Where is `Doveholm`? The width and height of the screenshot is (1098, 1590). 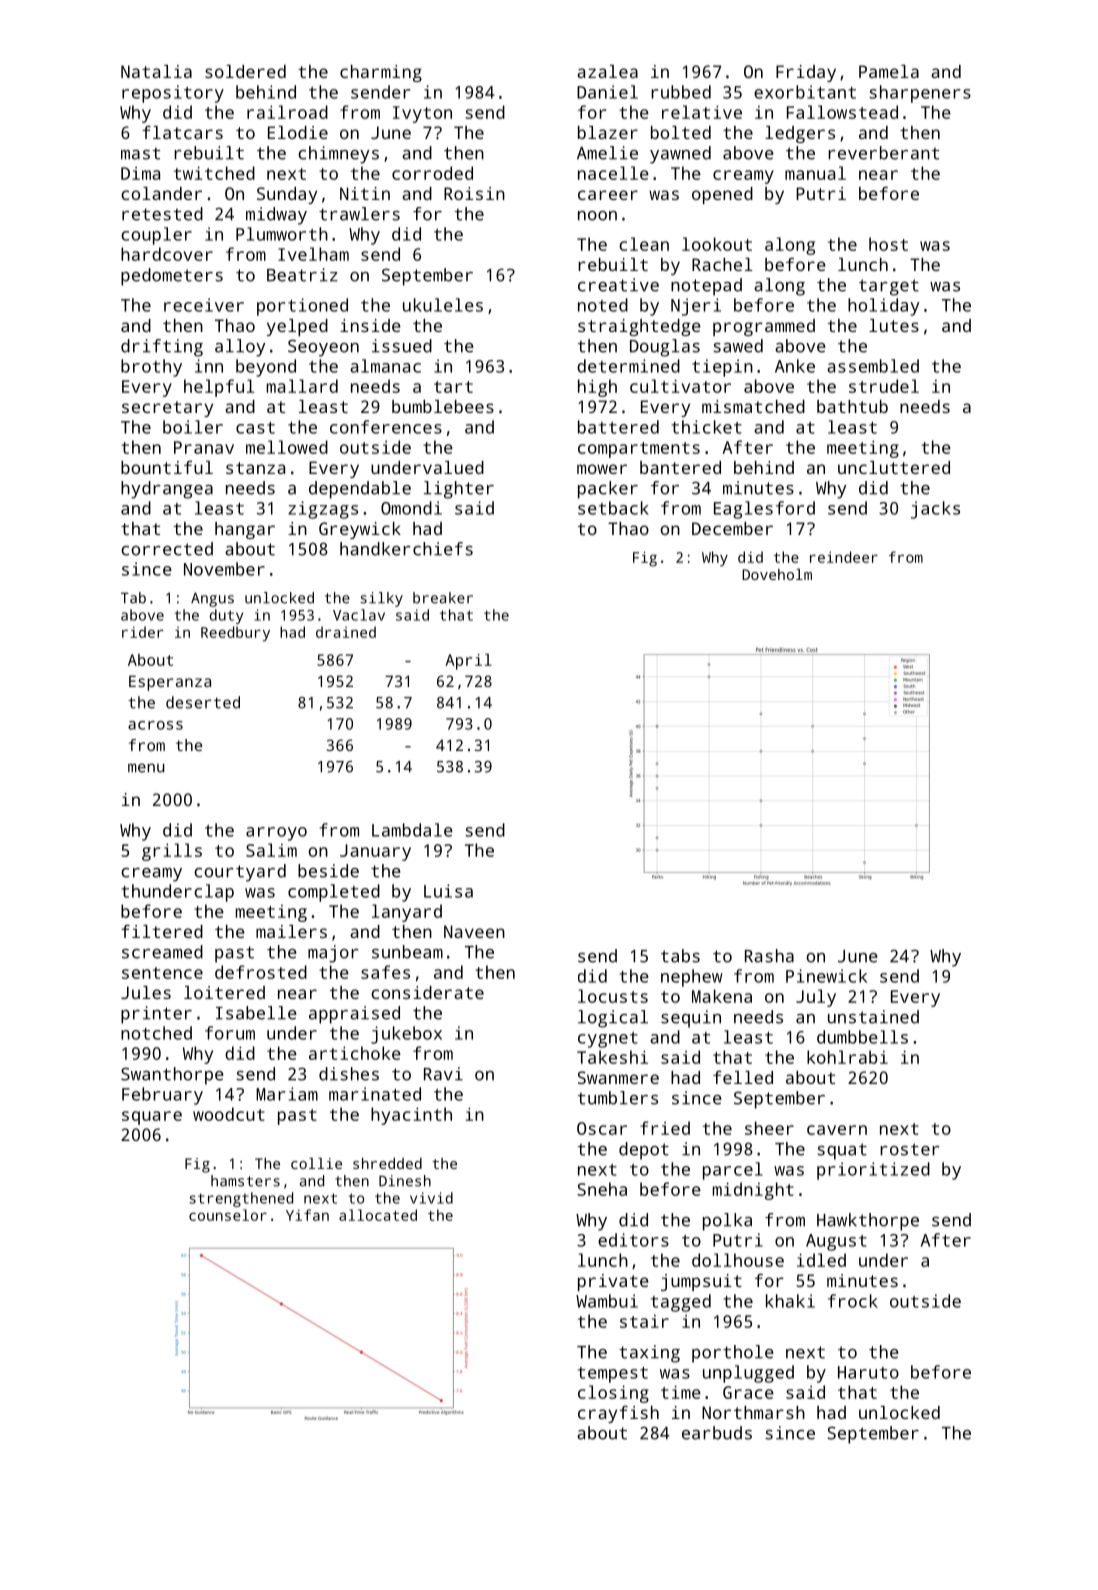 Doveholm is located at coordinates (777, 574).
